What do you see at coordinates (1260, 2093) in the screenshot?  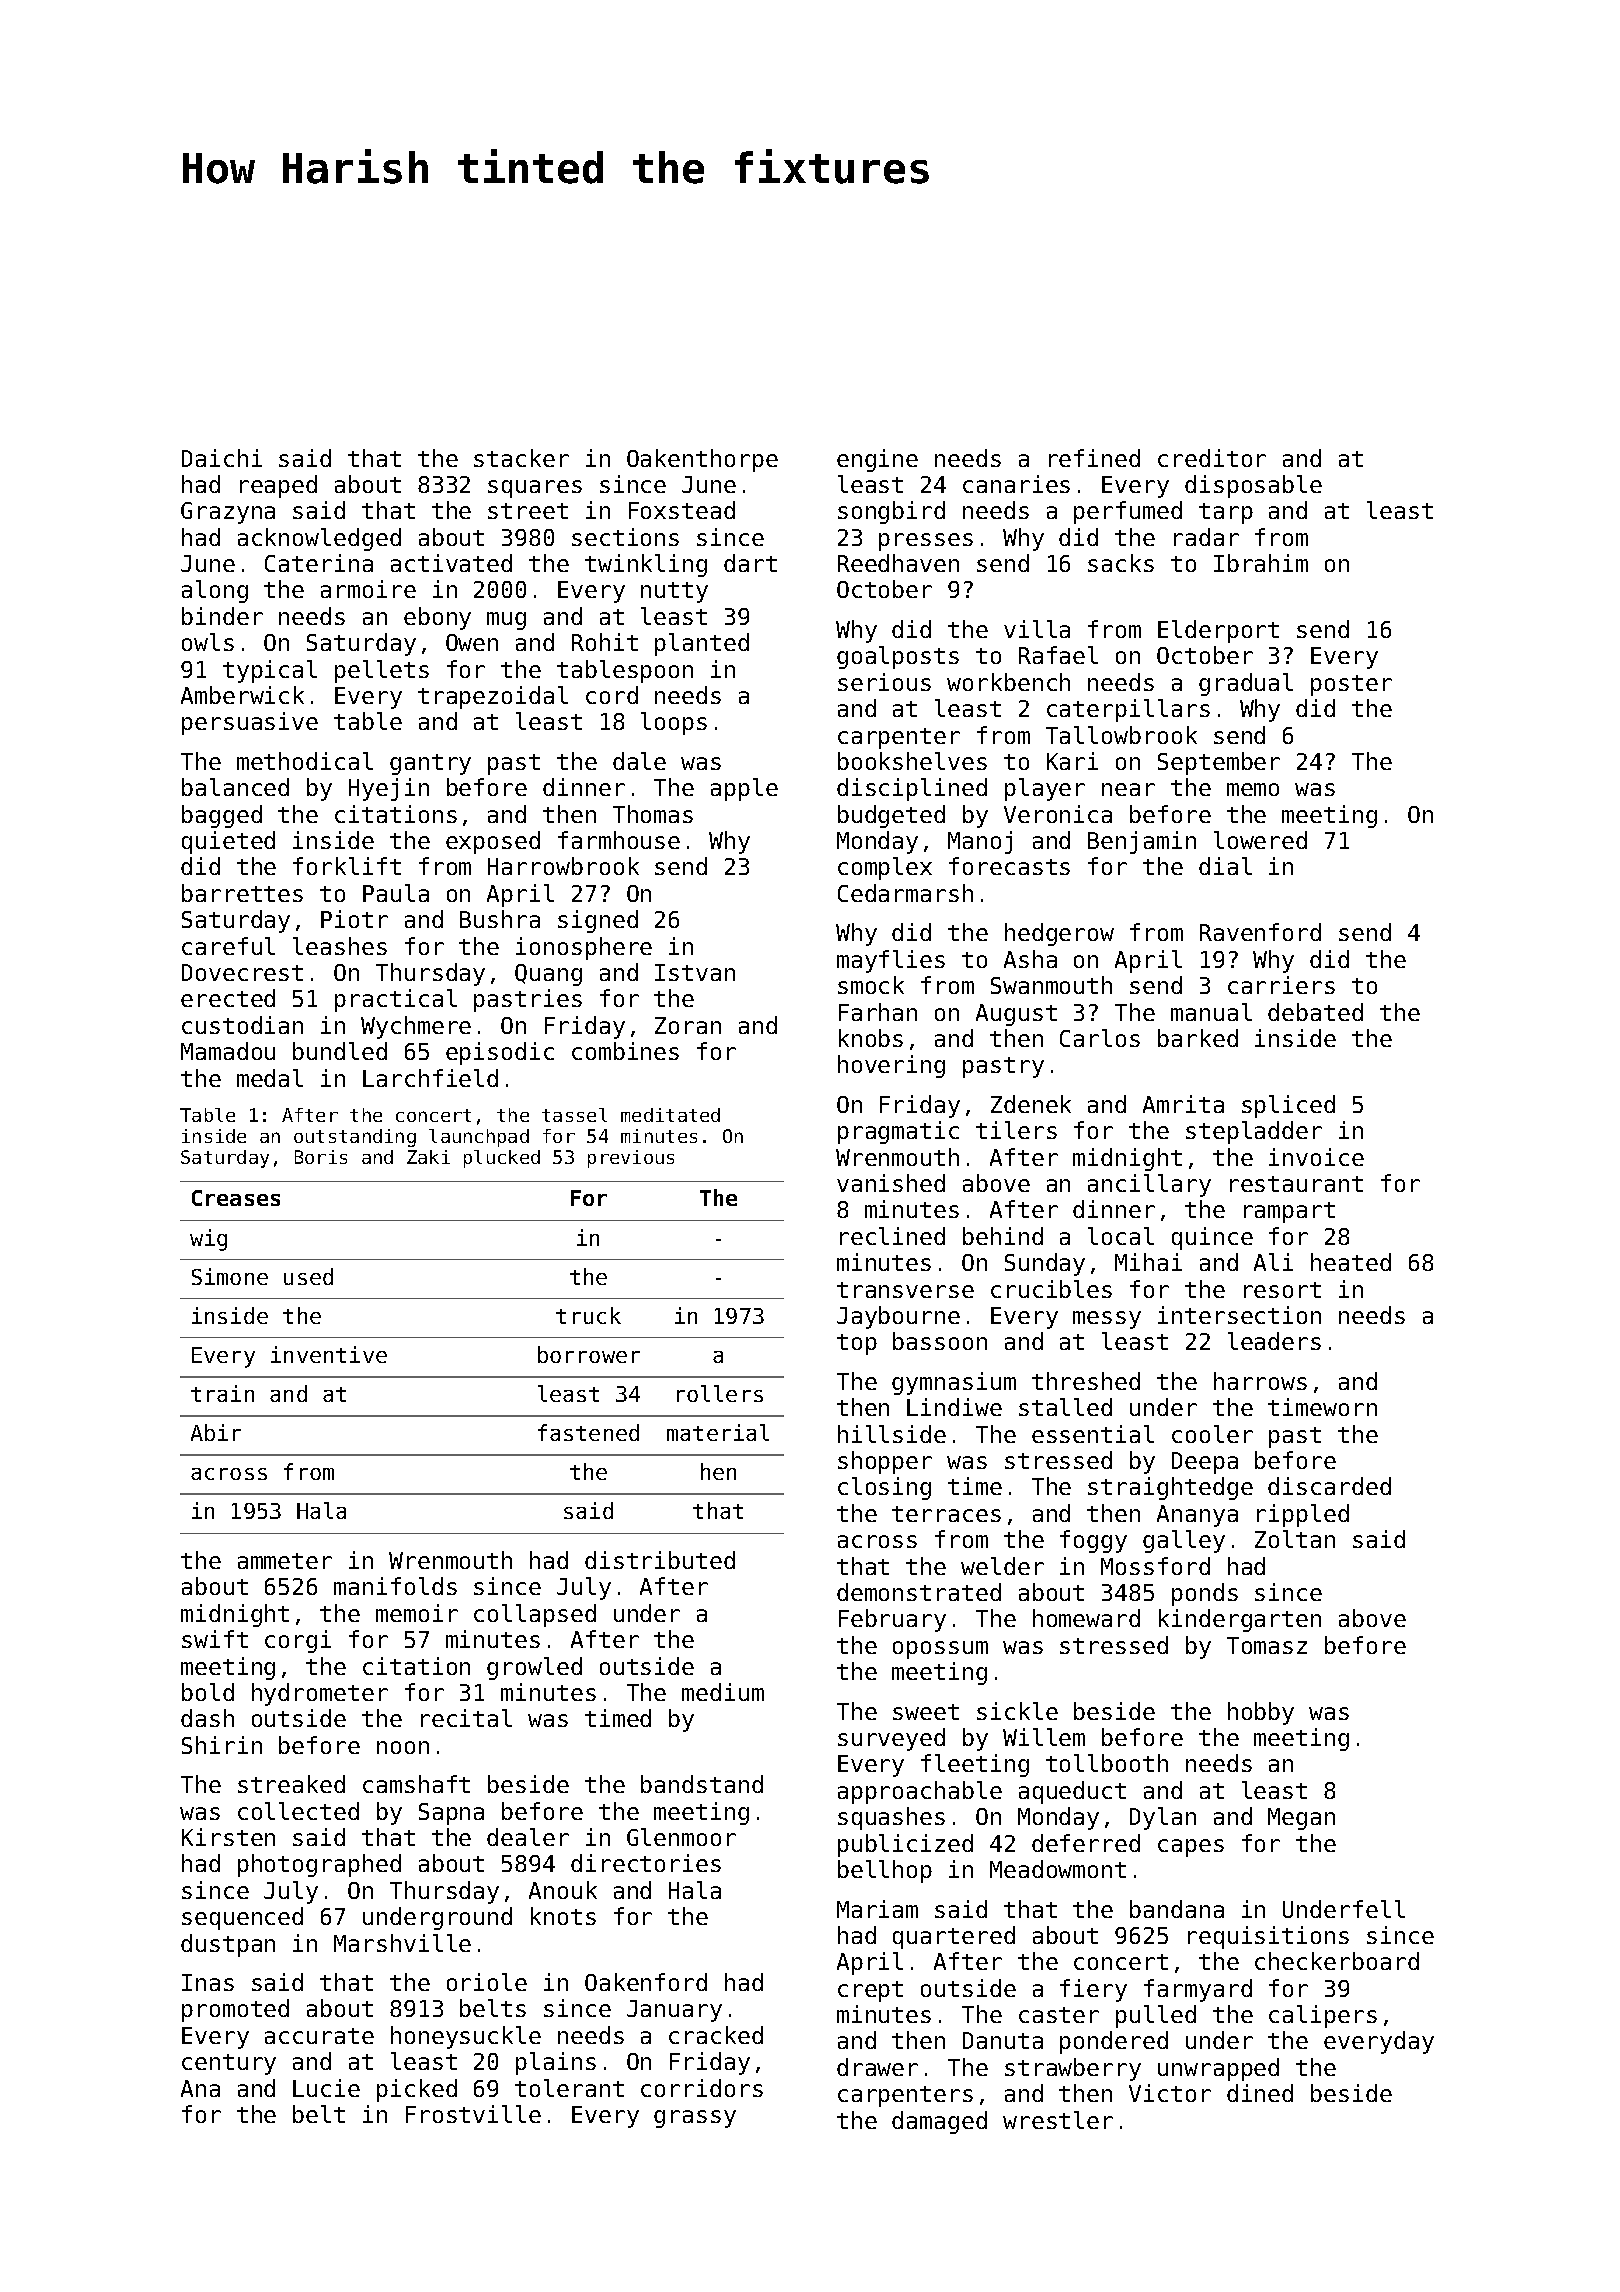 I see `dined` at bounding box center [1260, 2093].
